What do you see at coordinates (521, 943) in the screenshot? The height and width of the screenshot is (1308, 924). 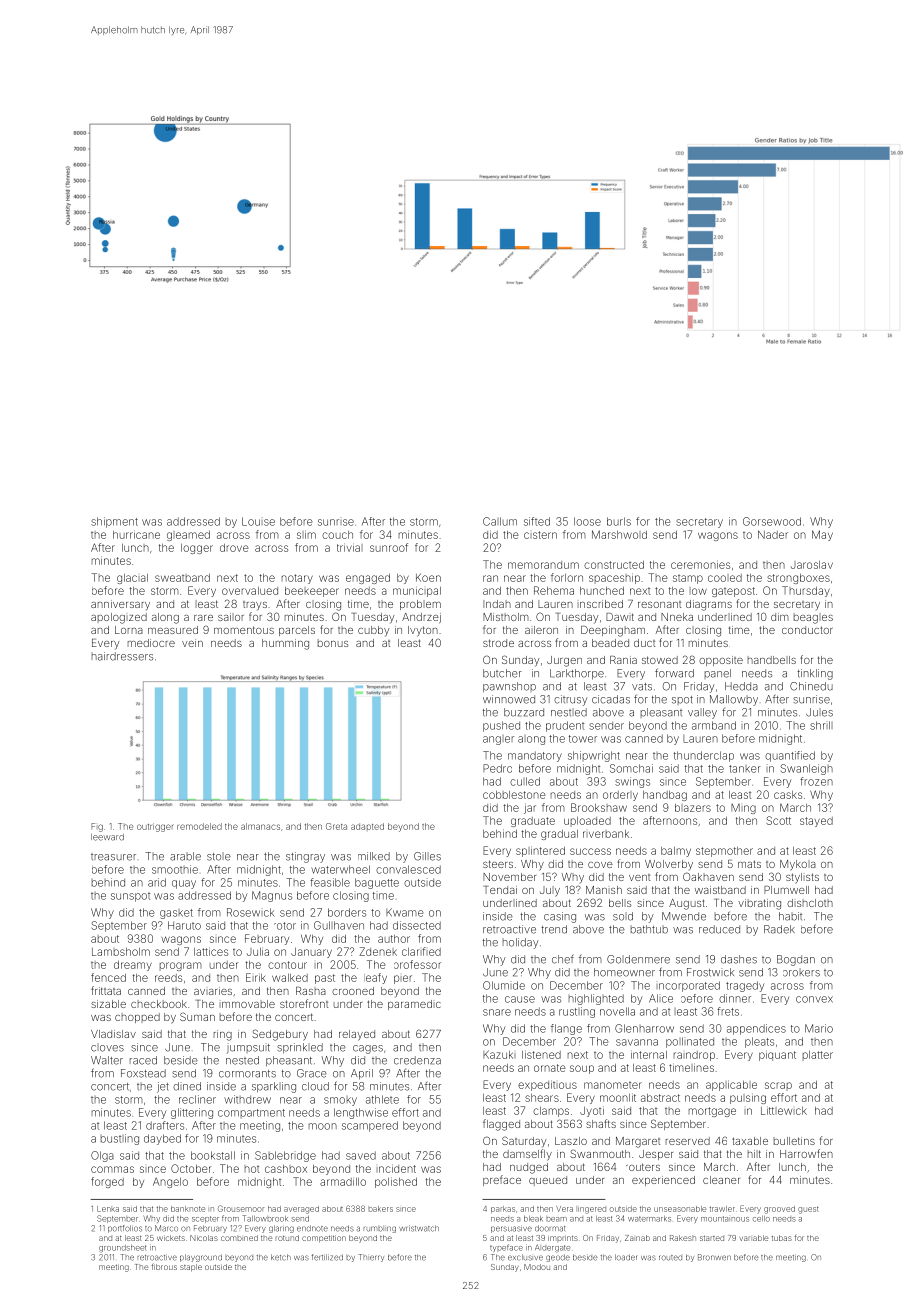 I see `holiday` at bounding box center [521, 943].
